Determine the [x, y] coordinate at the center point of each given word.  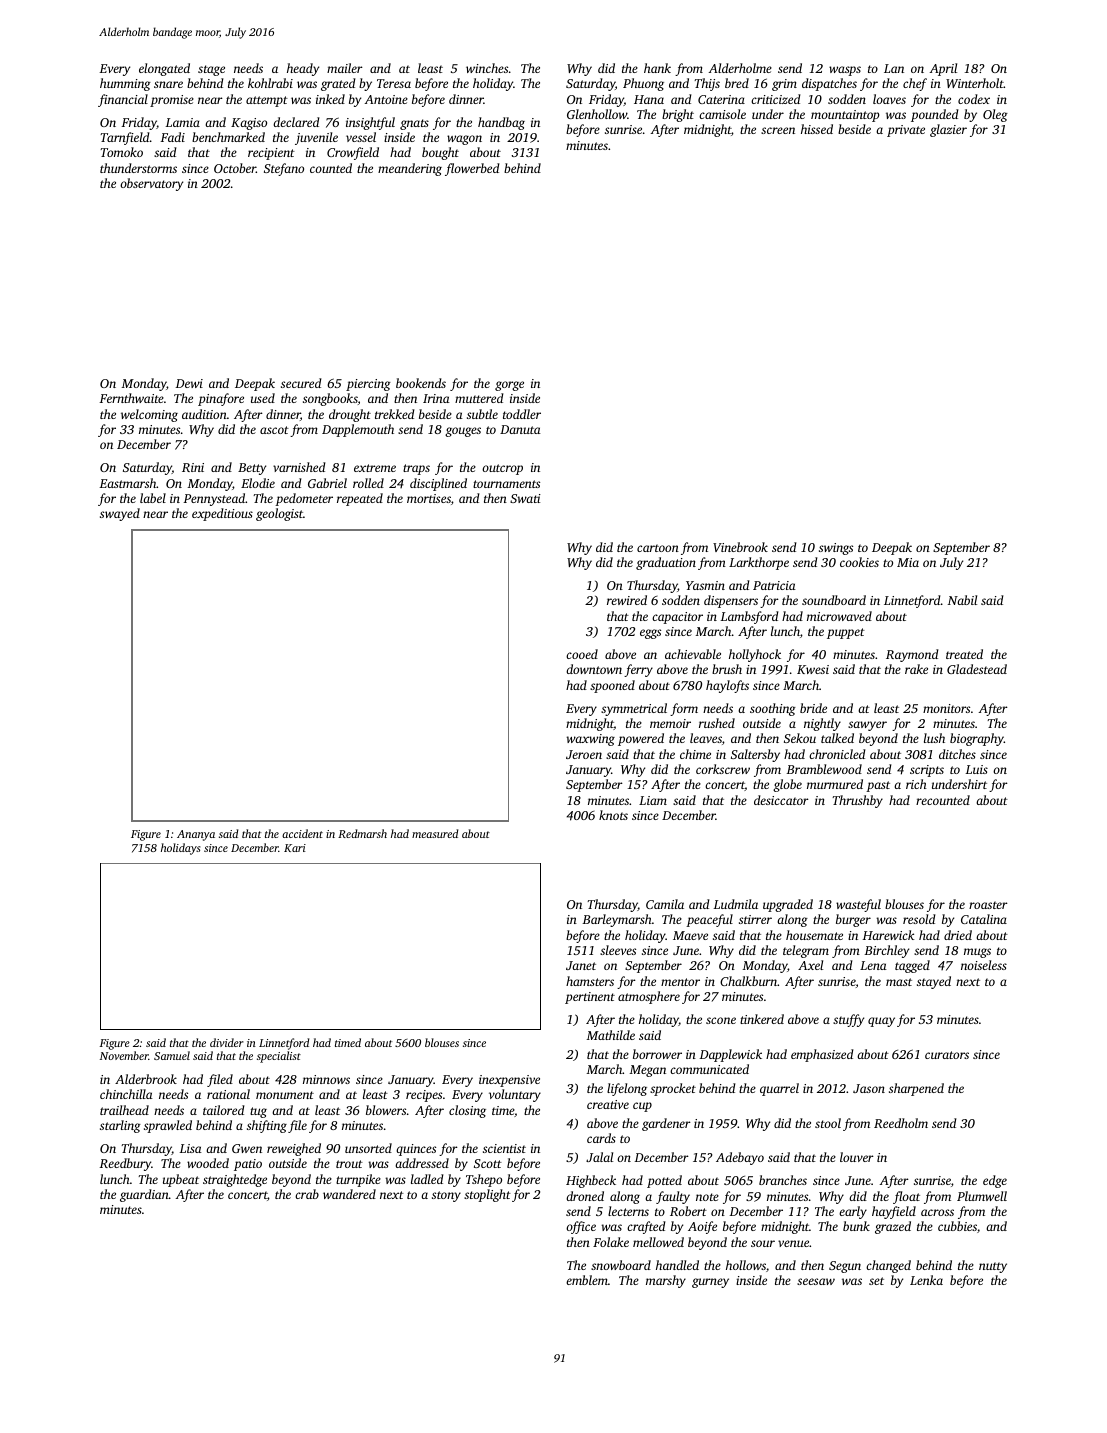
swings [836, 549]
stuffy [848, 1020]
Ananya [196, 835]
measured [435, 833]
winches [487, 68]
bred [737, 83]
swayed [120, 514]
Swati [525, 498]
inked [330, 99]
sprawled [168, 1126]
